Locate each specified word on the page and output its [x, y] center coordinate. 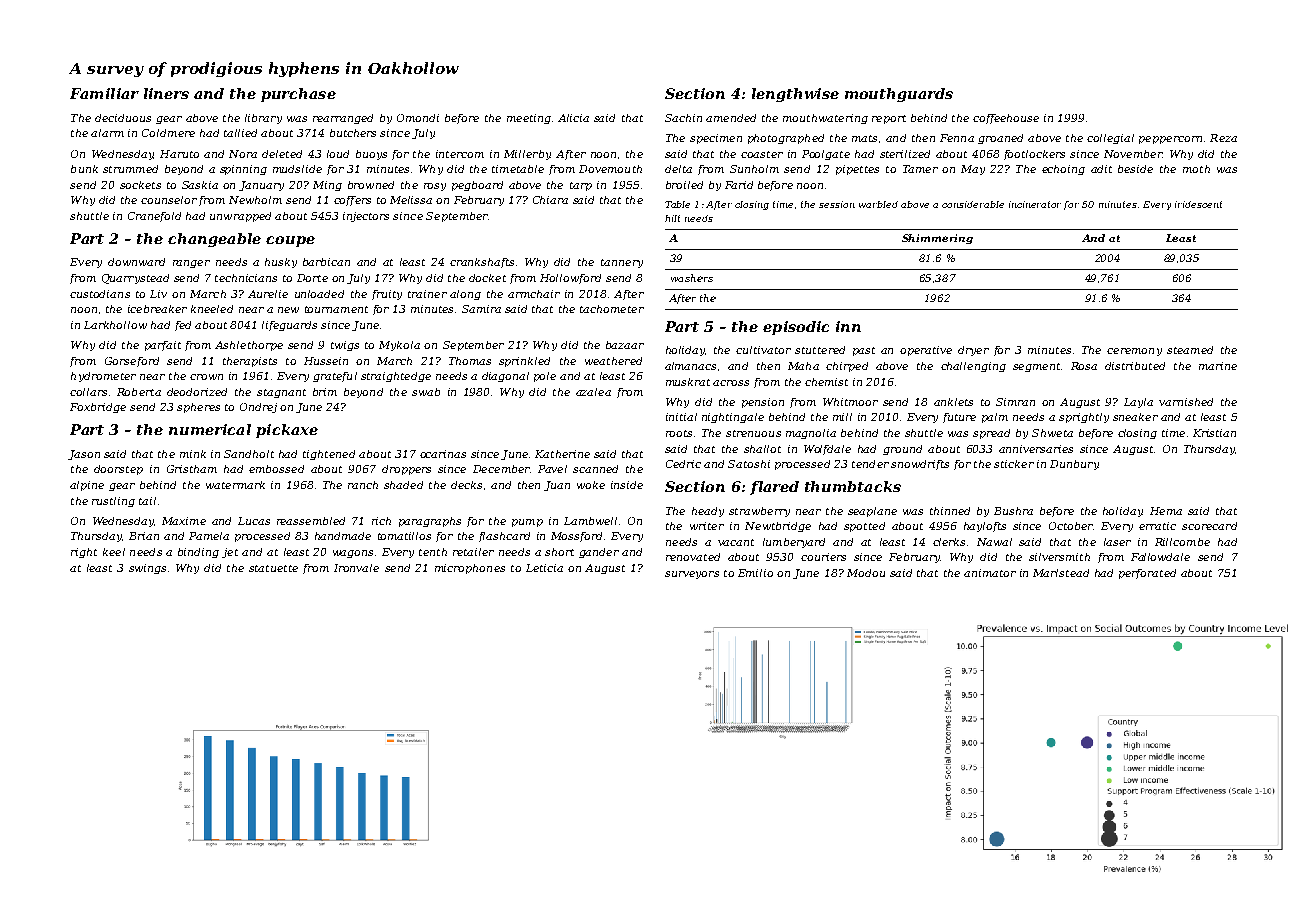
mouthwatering [825, 119]
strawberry [759, 512]
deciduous [123, 118]
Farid [739, 185]
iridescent [1198, 204]
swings [147, 569]
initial [681, 417]
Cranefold [154, 217]
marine [1218, 366]
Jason [84, 455]
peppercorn [1170, 140]
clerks [949, 542]
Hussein [326, 361]
